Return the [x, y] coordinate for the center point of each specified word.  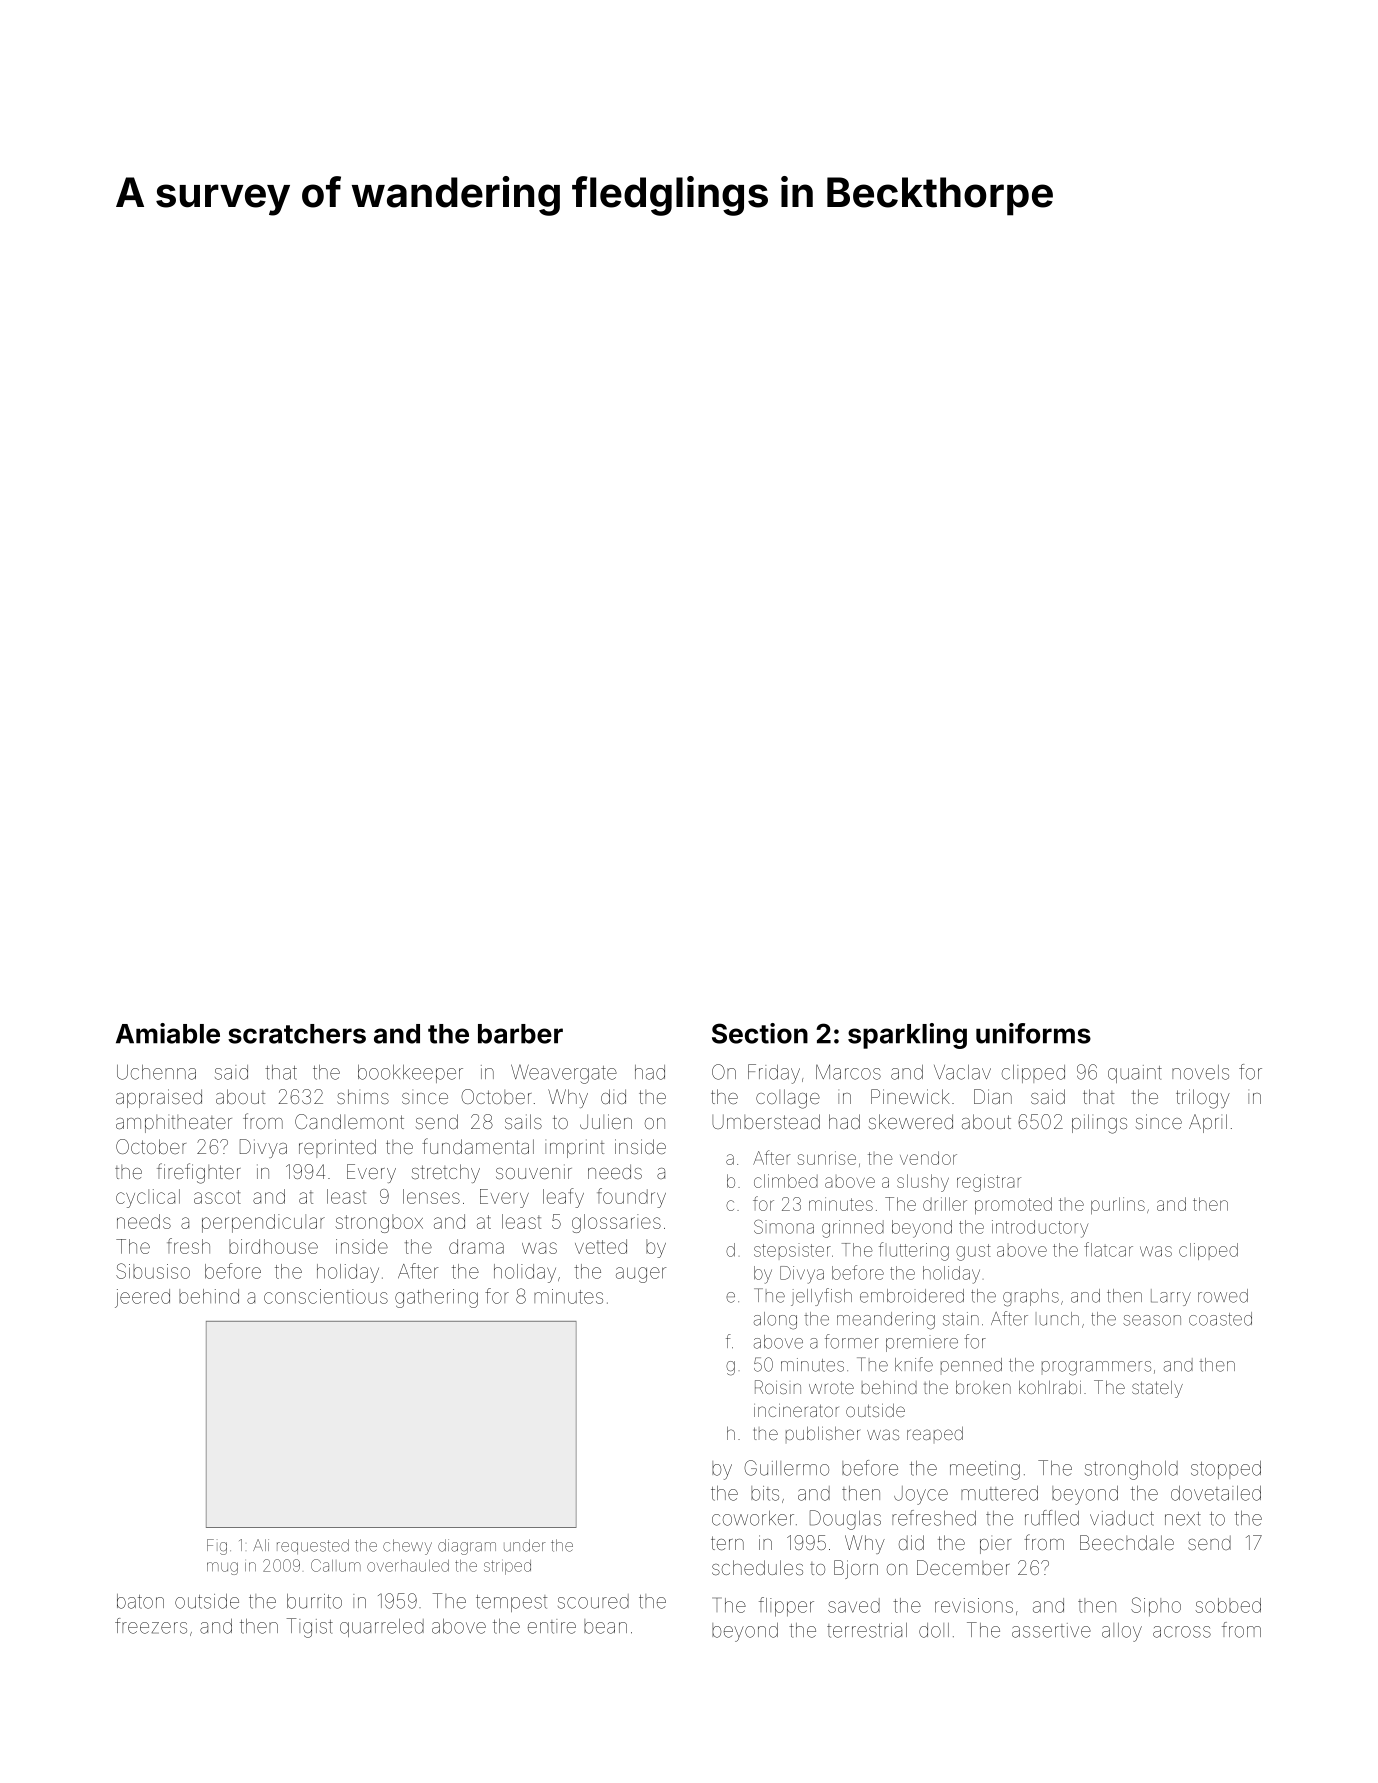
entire [552, 1626]
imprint [574, 1148]
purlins [1118, 1205]
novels [1200, 1072]
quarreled [382, 1628]
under [525, 1545]
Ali [261, 1545]
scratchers [297, 1034]
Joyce [921, 1495]
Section [760, 1033]
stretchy [446, 1173]
